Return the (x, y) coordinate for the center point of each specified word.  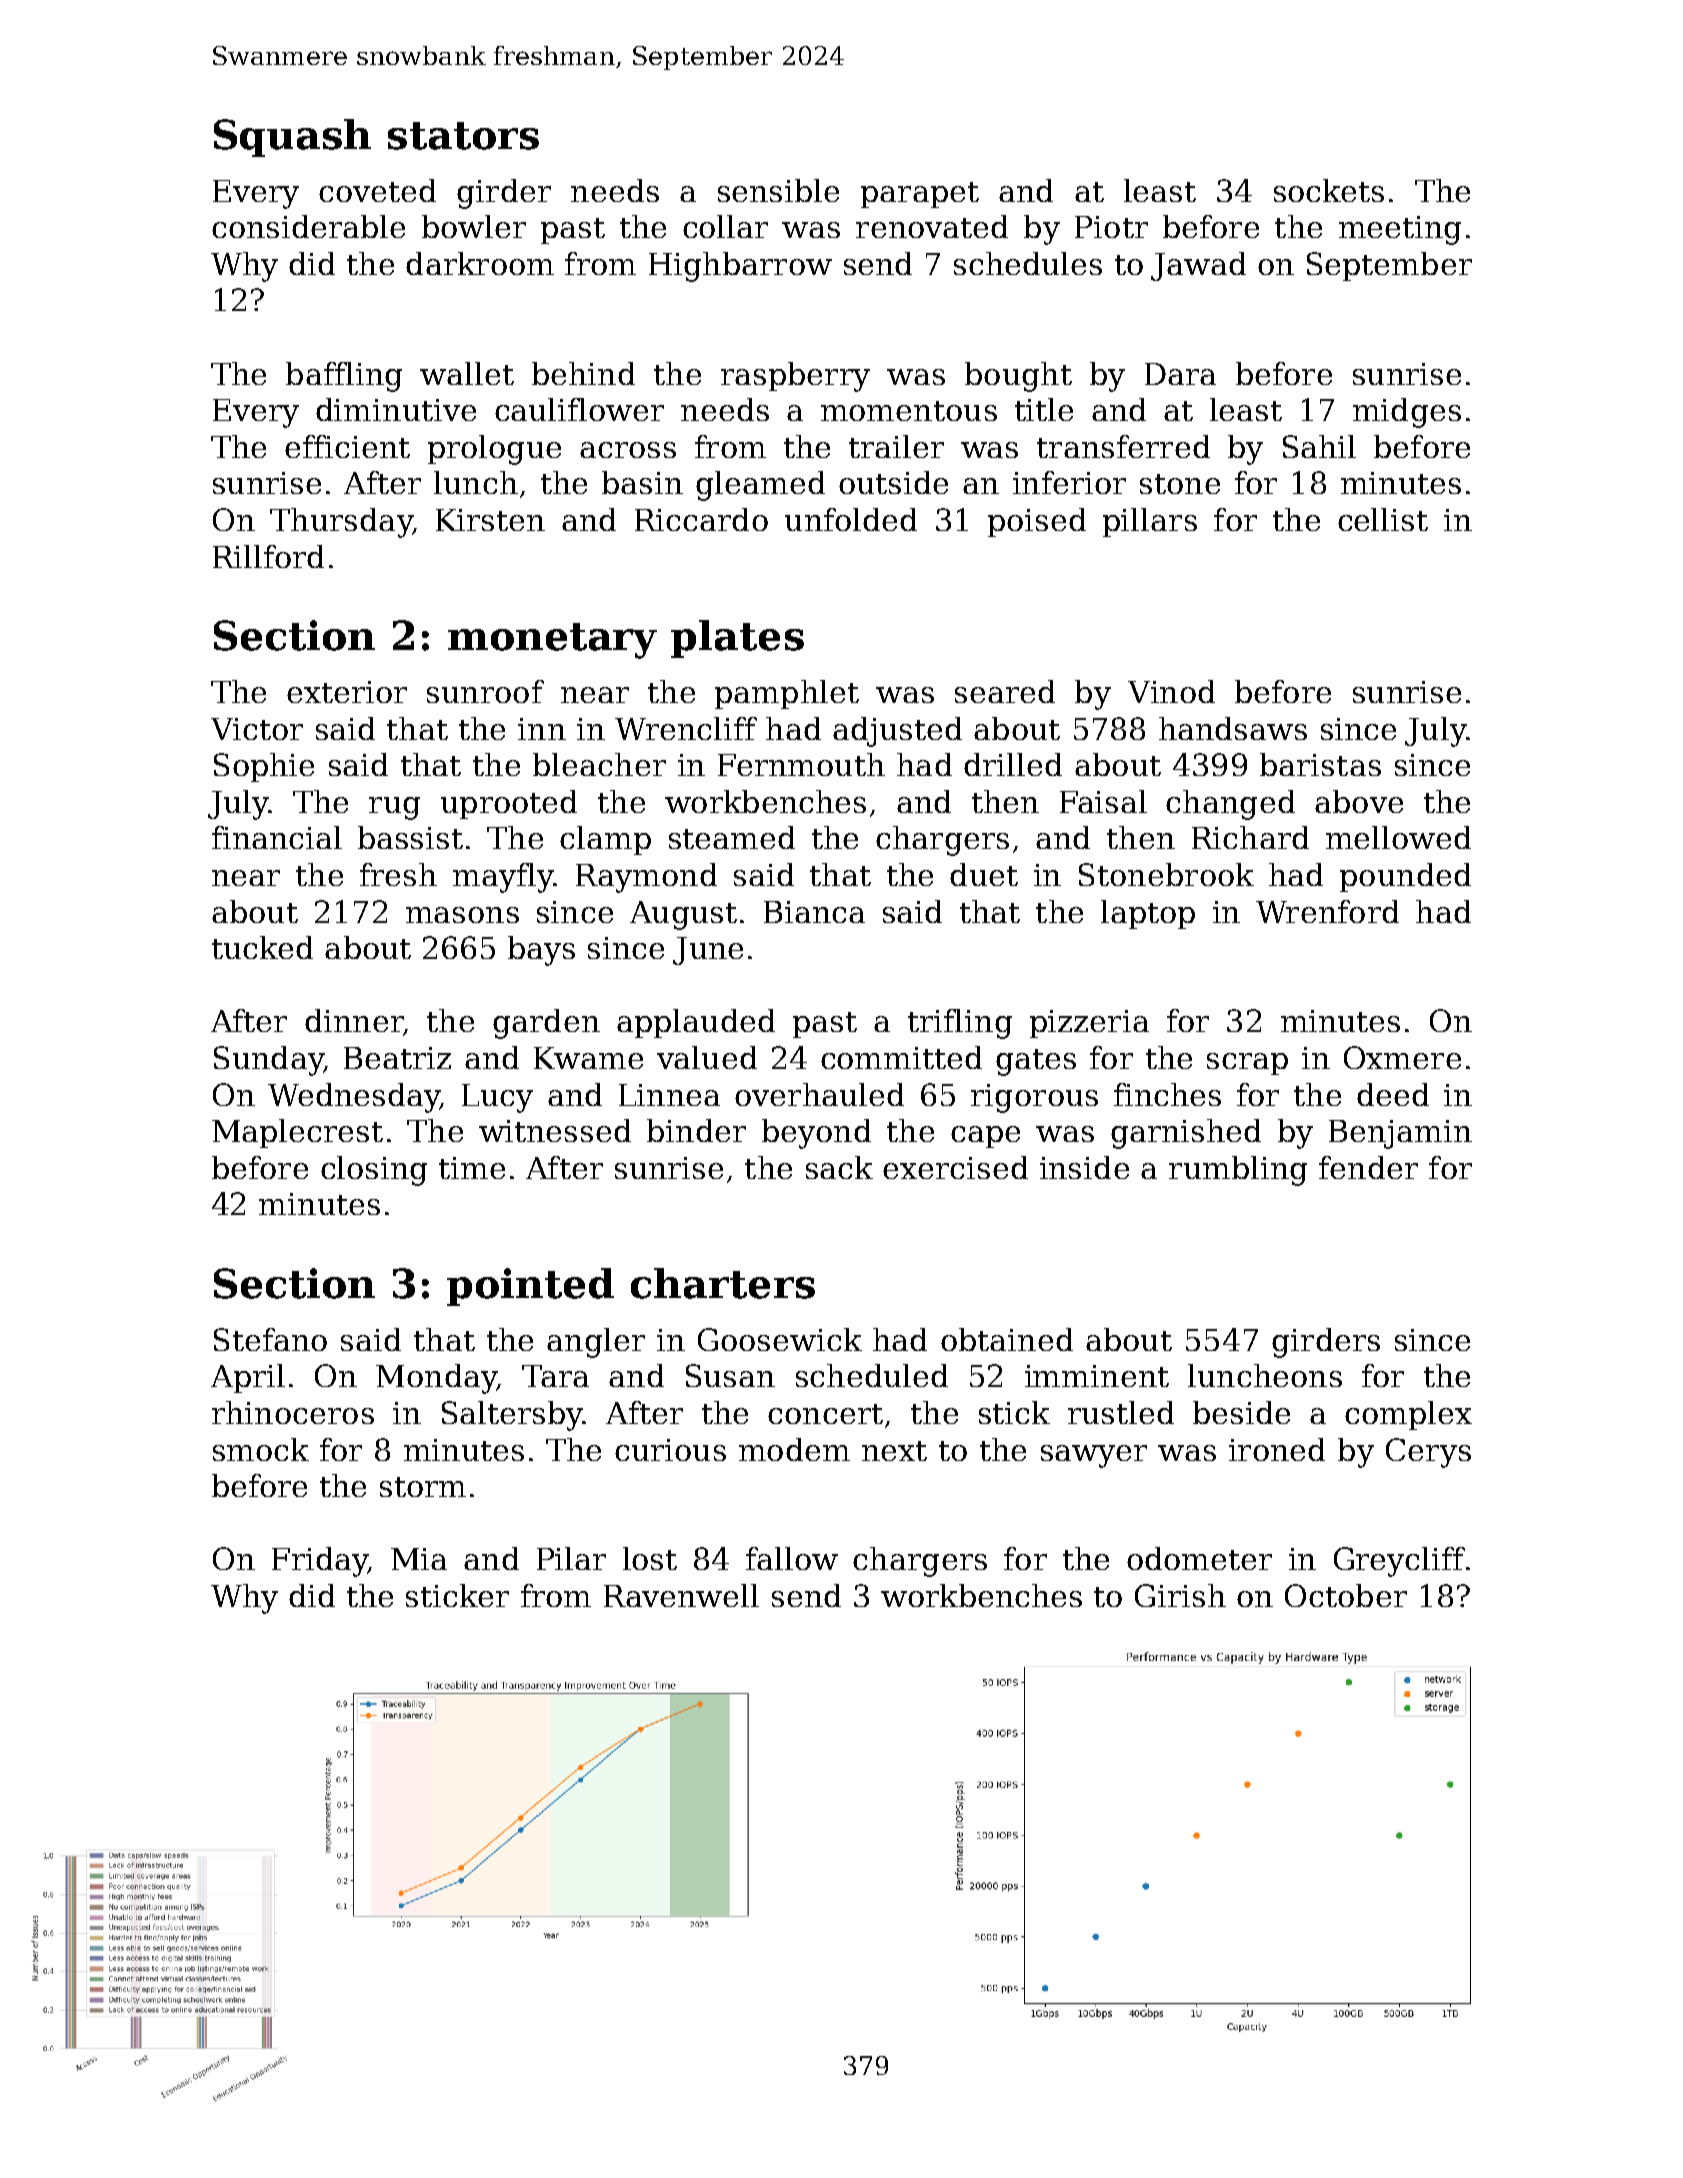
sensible (778, 190)
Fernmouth (801, 764)
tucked (262, 947)
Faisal (1103, 801)
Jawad (1198, 266)
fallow (792, 1558)
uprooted (509, 804)
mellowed (1398, 837)
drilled (1013, 764)
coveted (377, 190)
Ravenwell (681, 1595)
